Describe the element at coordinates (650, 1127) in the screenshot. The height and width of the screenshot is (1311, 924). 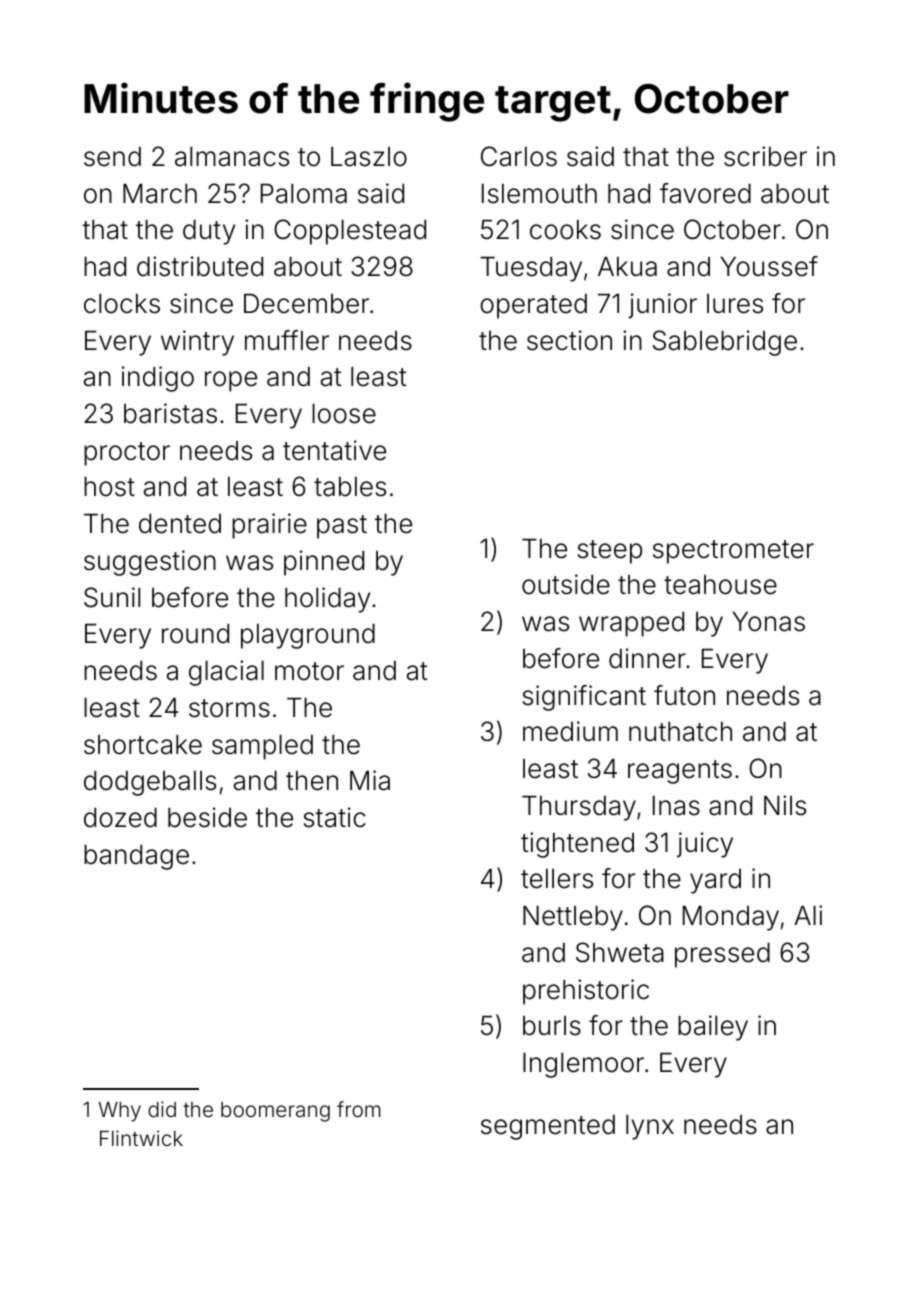
I see `lynx` at that location.
